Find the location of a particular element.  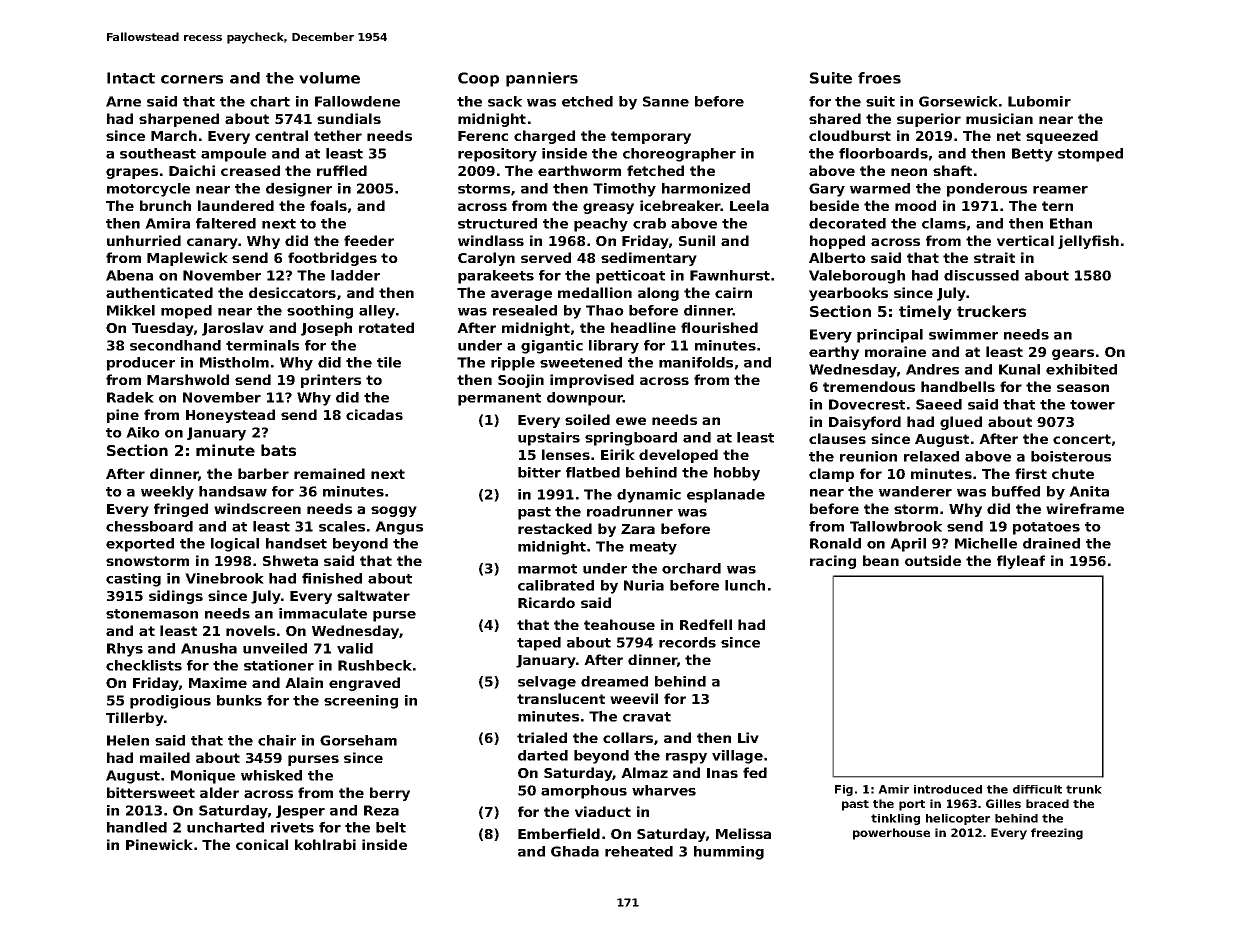

Liv is located at coordinates (748, 737).
